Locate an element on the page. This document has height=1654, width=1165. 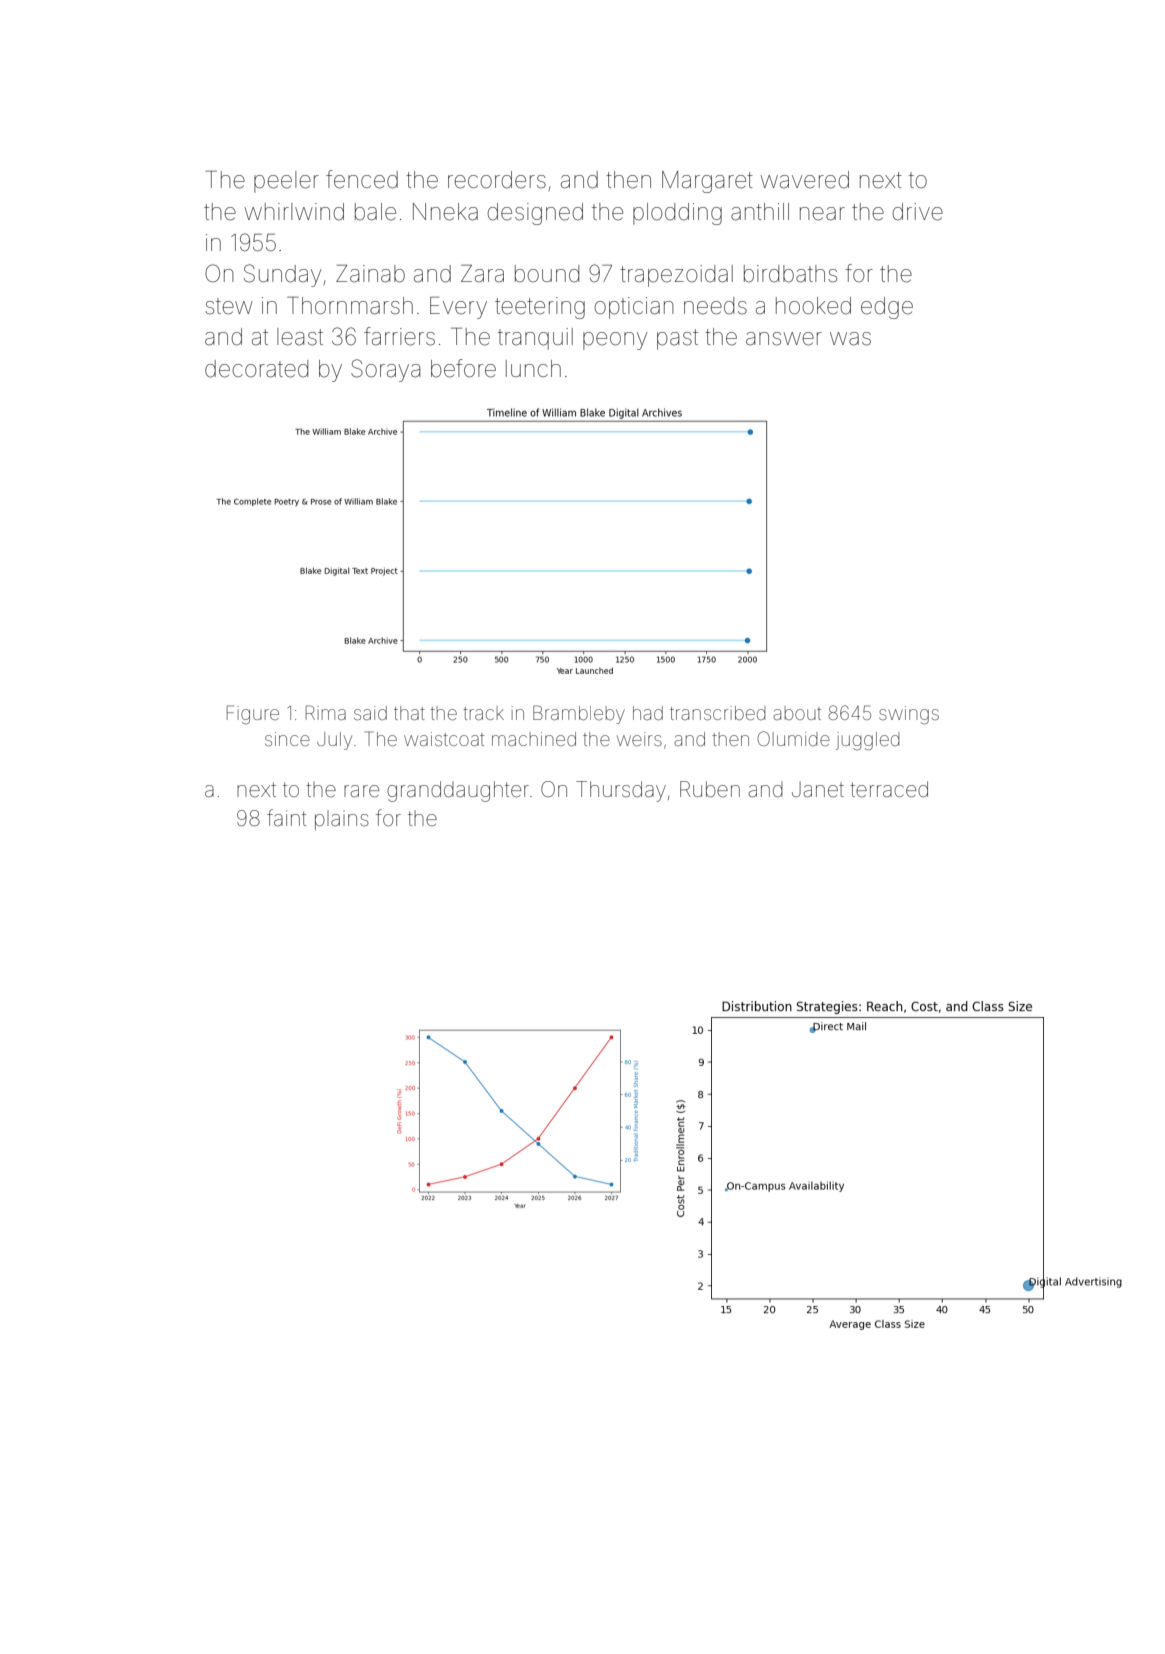
rare is located at coordinates (361, 791).
